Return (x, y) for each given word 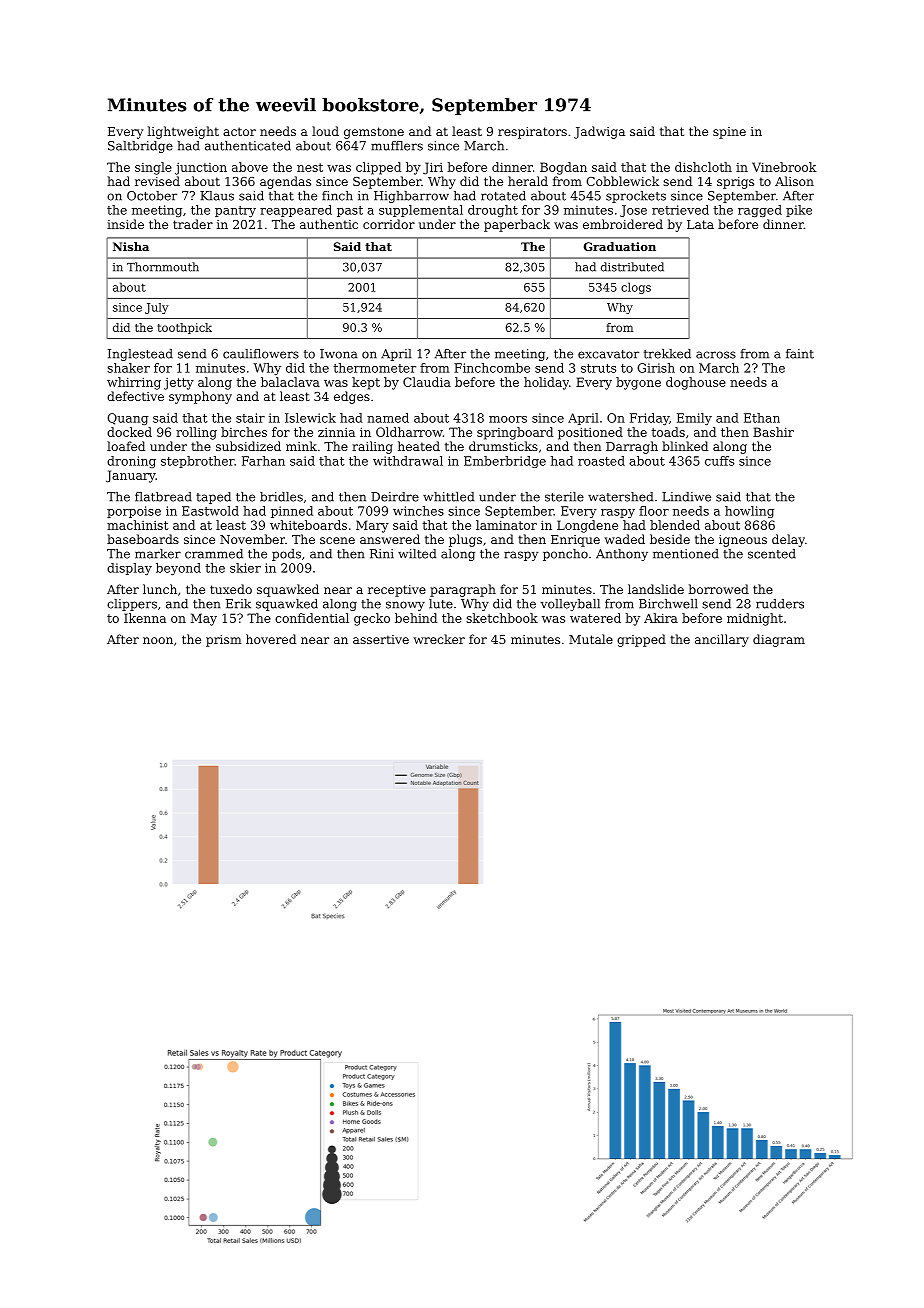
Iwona (338, 354)
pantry (235, 211)
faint (800, 354)
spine (729, 133)
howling (749, 512)
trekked (667, 354)
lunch (160, 589)
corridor (389, 224)
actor (239, 131)
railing (372, 447)
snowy (405, 606)
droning (131, 462)
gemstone (374, 133)
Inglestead (140, 355)
